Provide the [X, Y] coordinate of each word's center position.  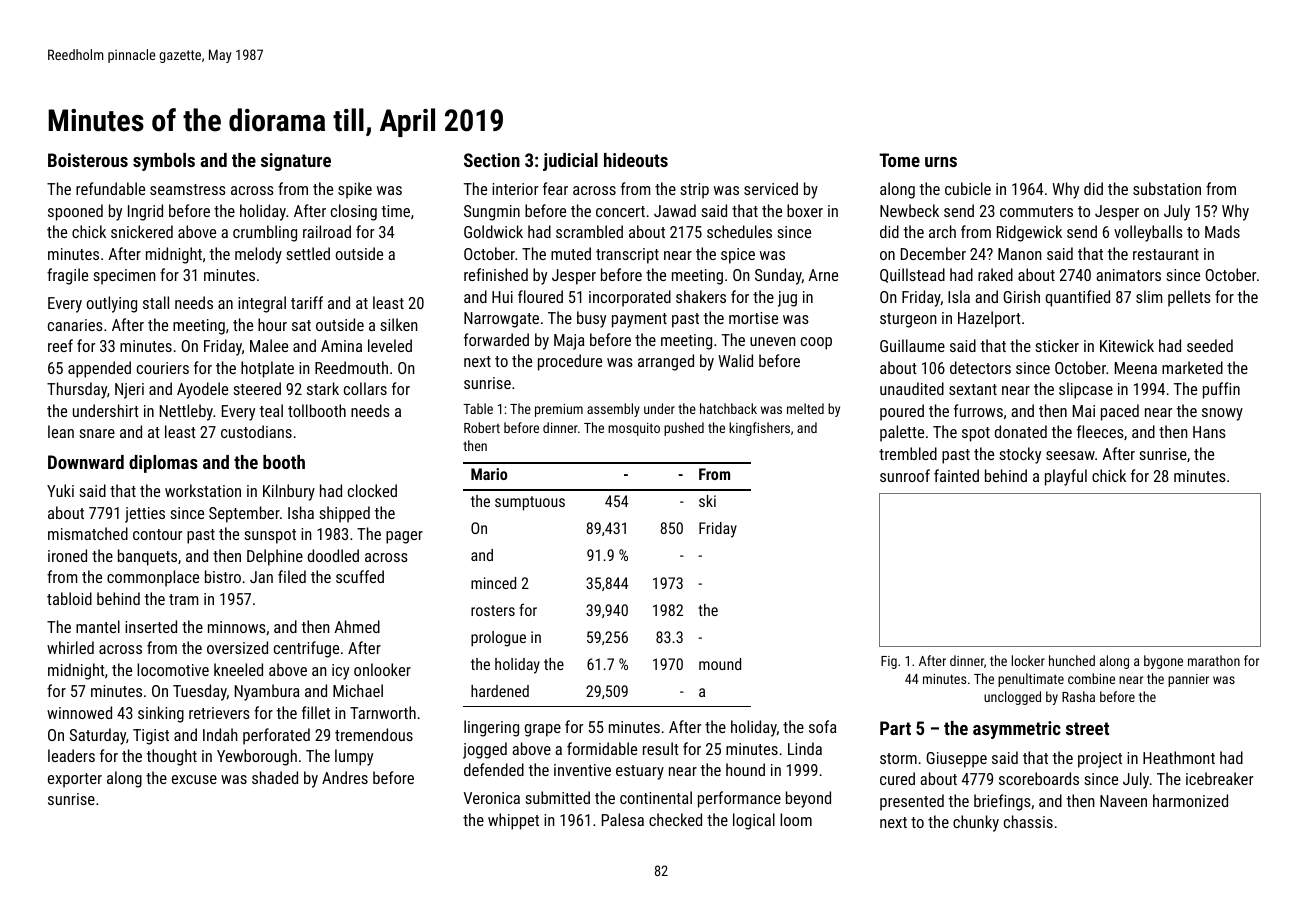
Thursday [77, 390]
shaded [275, 777]
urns [941, 162]
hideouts [636, 160]
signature [296, 162]
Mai [1084, 411]
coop [816, 343]
